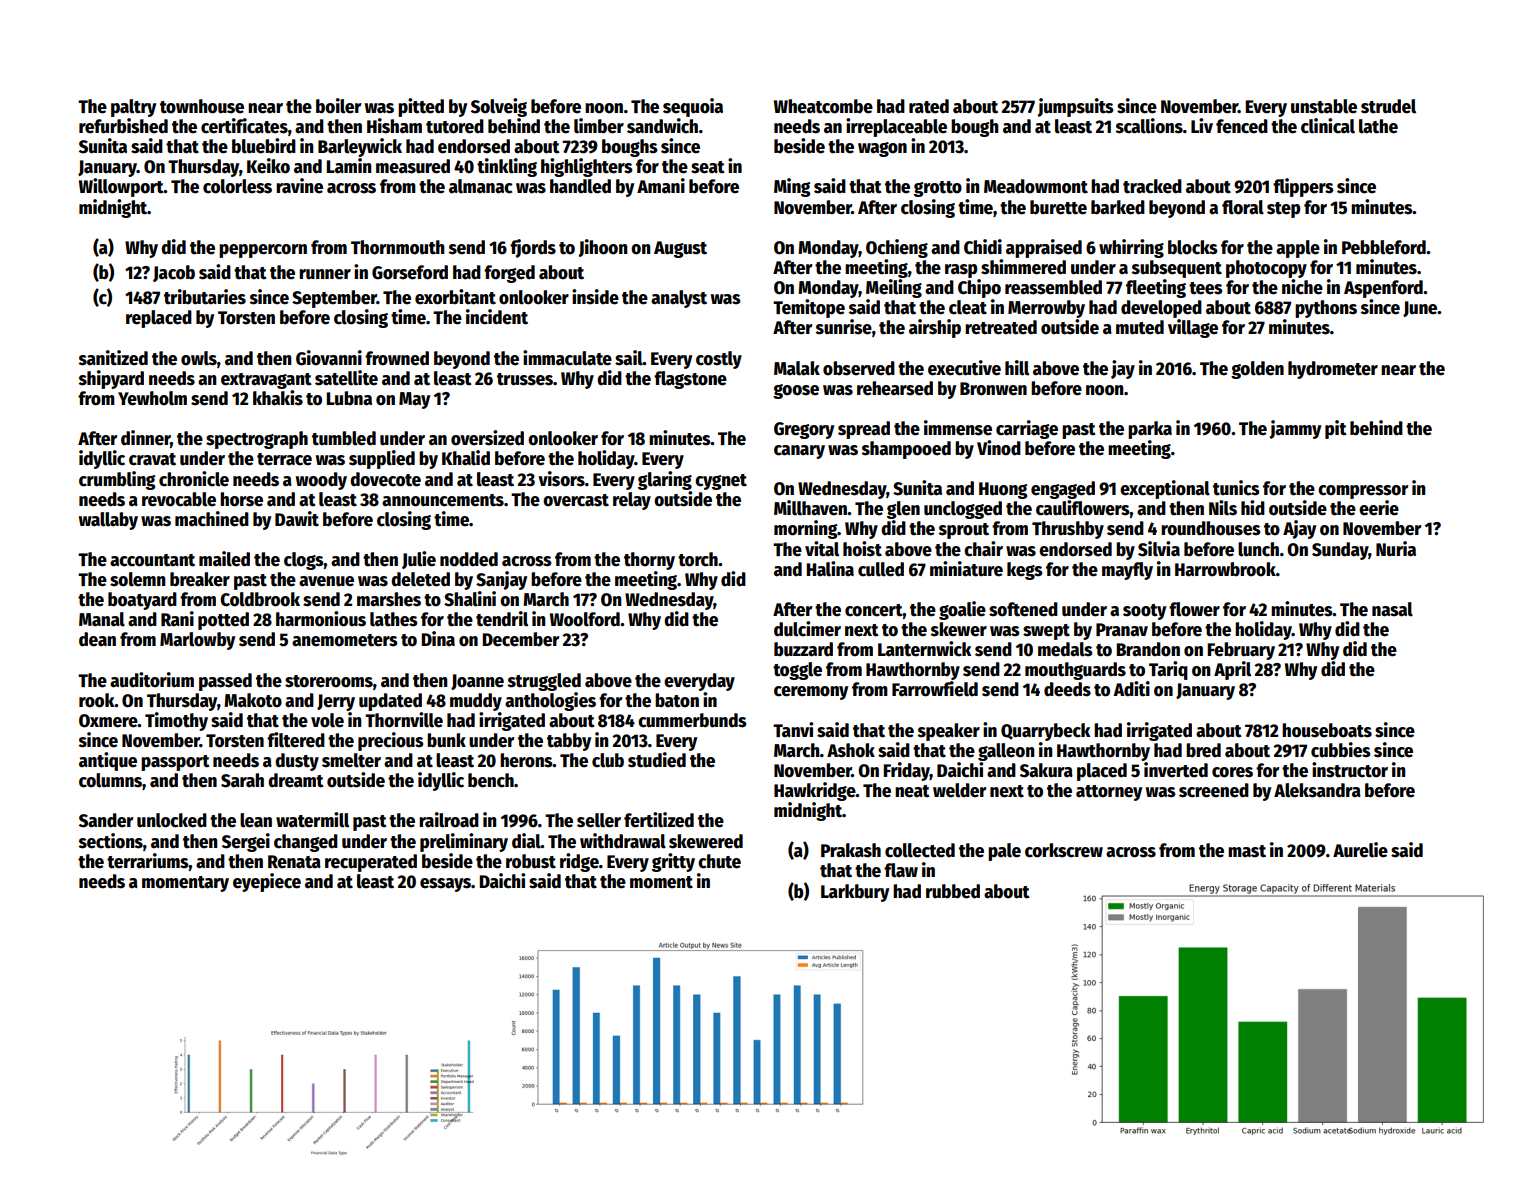 The image size is (1524, 1178). What do you see at coordinates (799, 452) in the screenshot?
I see `canary` at bounding box center [799, 452].
